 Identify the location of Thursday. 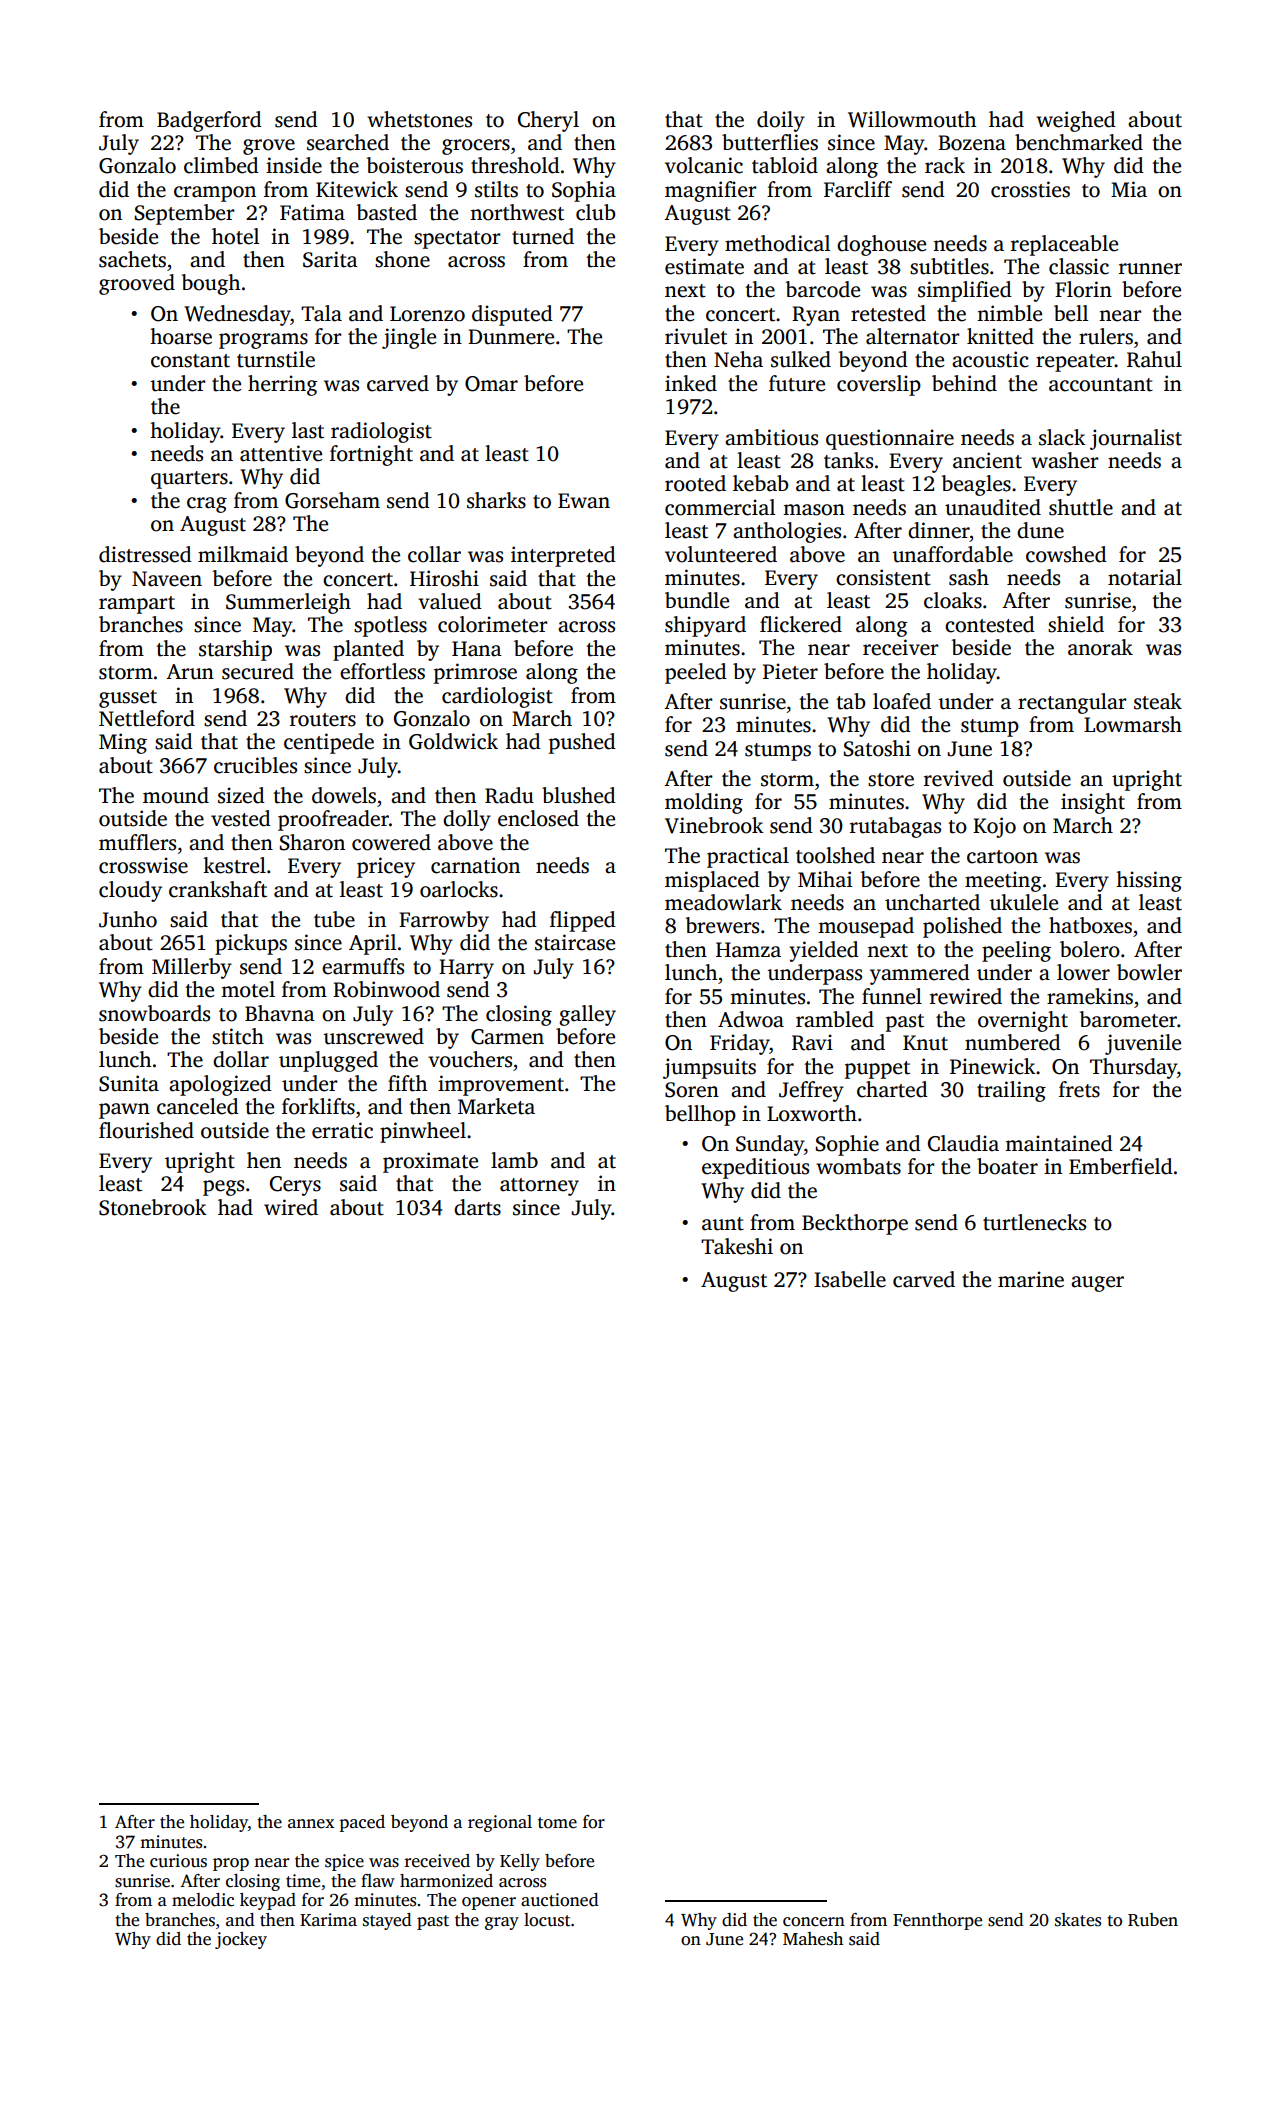
(1133, 1068).
